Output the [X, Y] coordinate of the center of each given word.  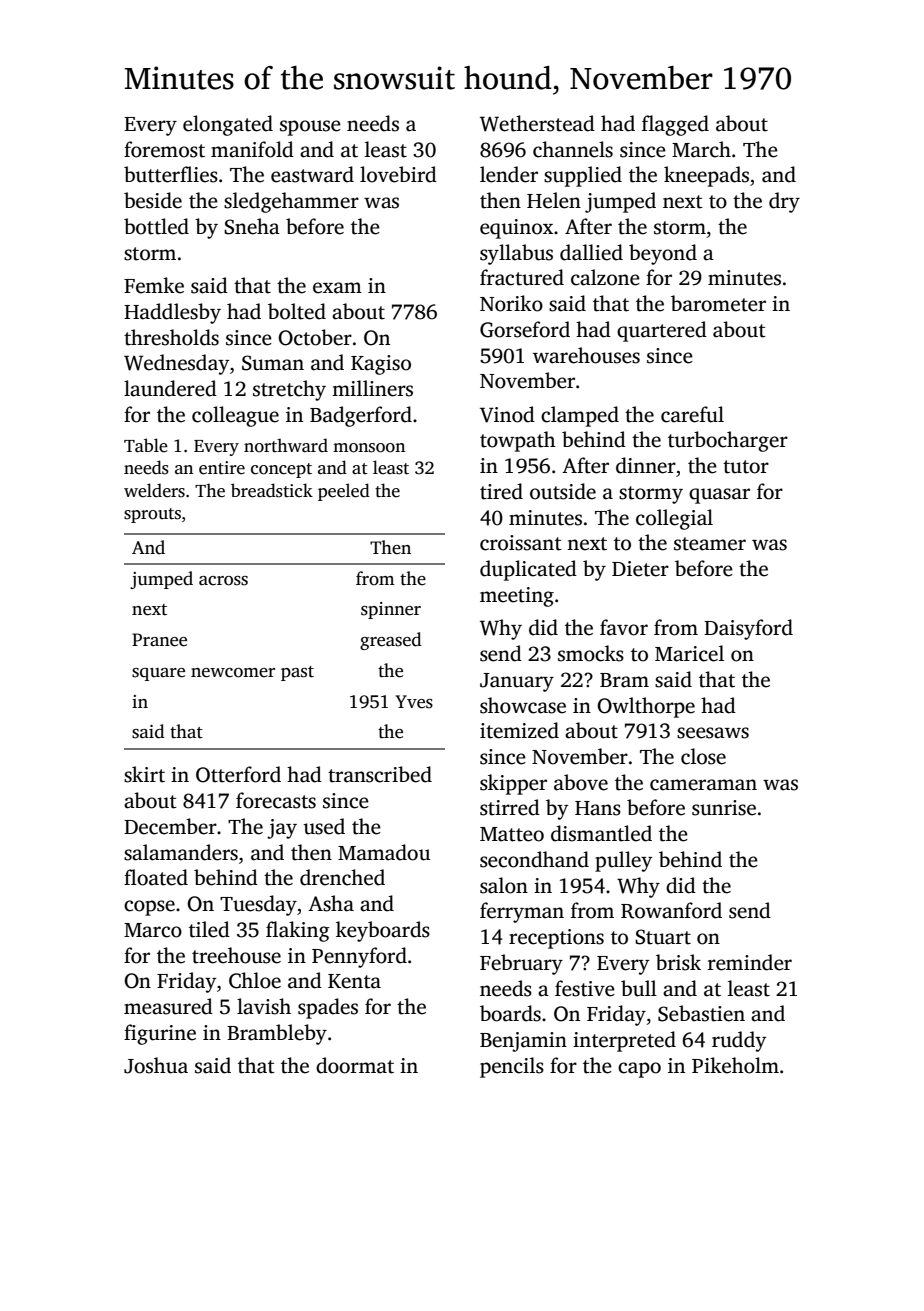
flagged [675, 125]
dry [784, 202]
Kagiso [381, 365]
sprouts [152, 515]
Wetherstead [537, 123]
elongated [228, 125]
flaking [298, 931]
